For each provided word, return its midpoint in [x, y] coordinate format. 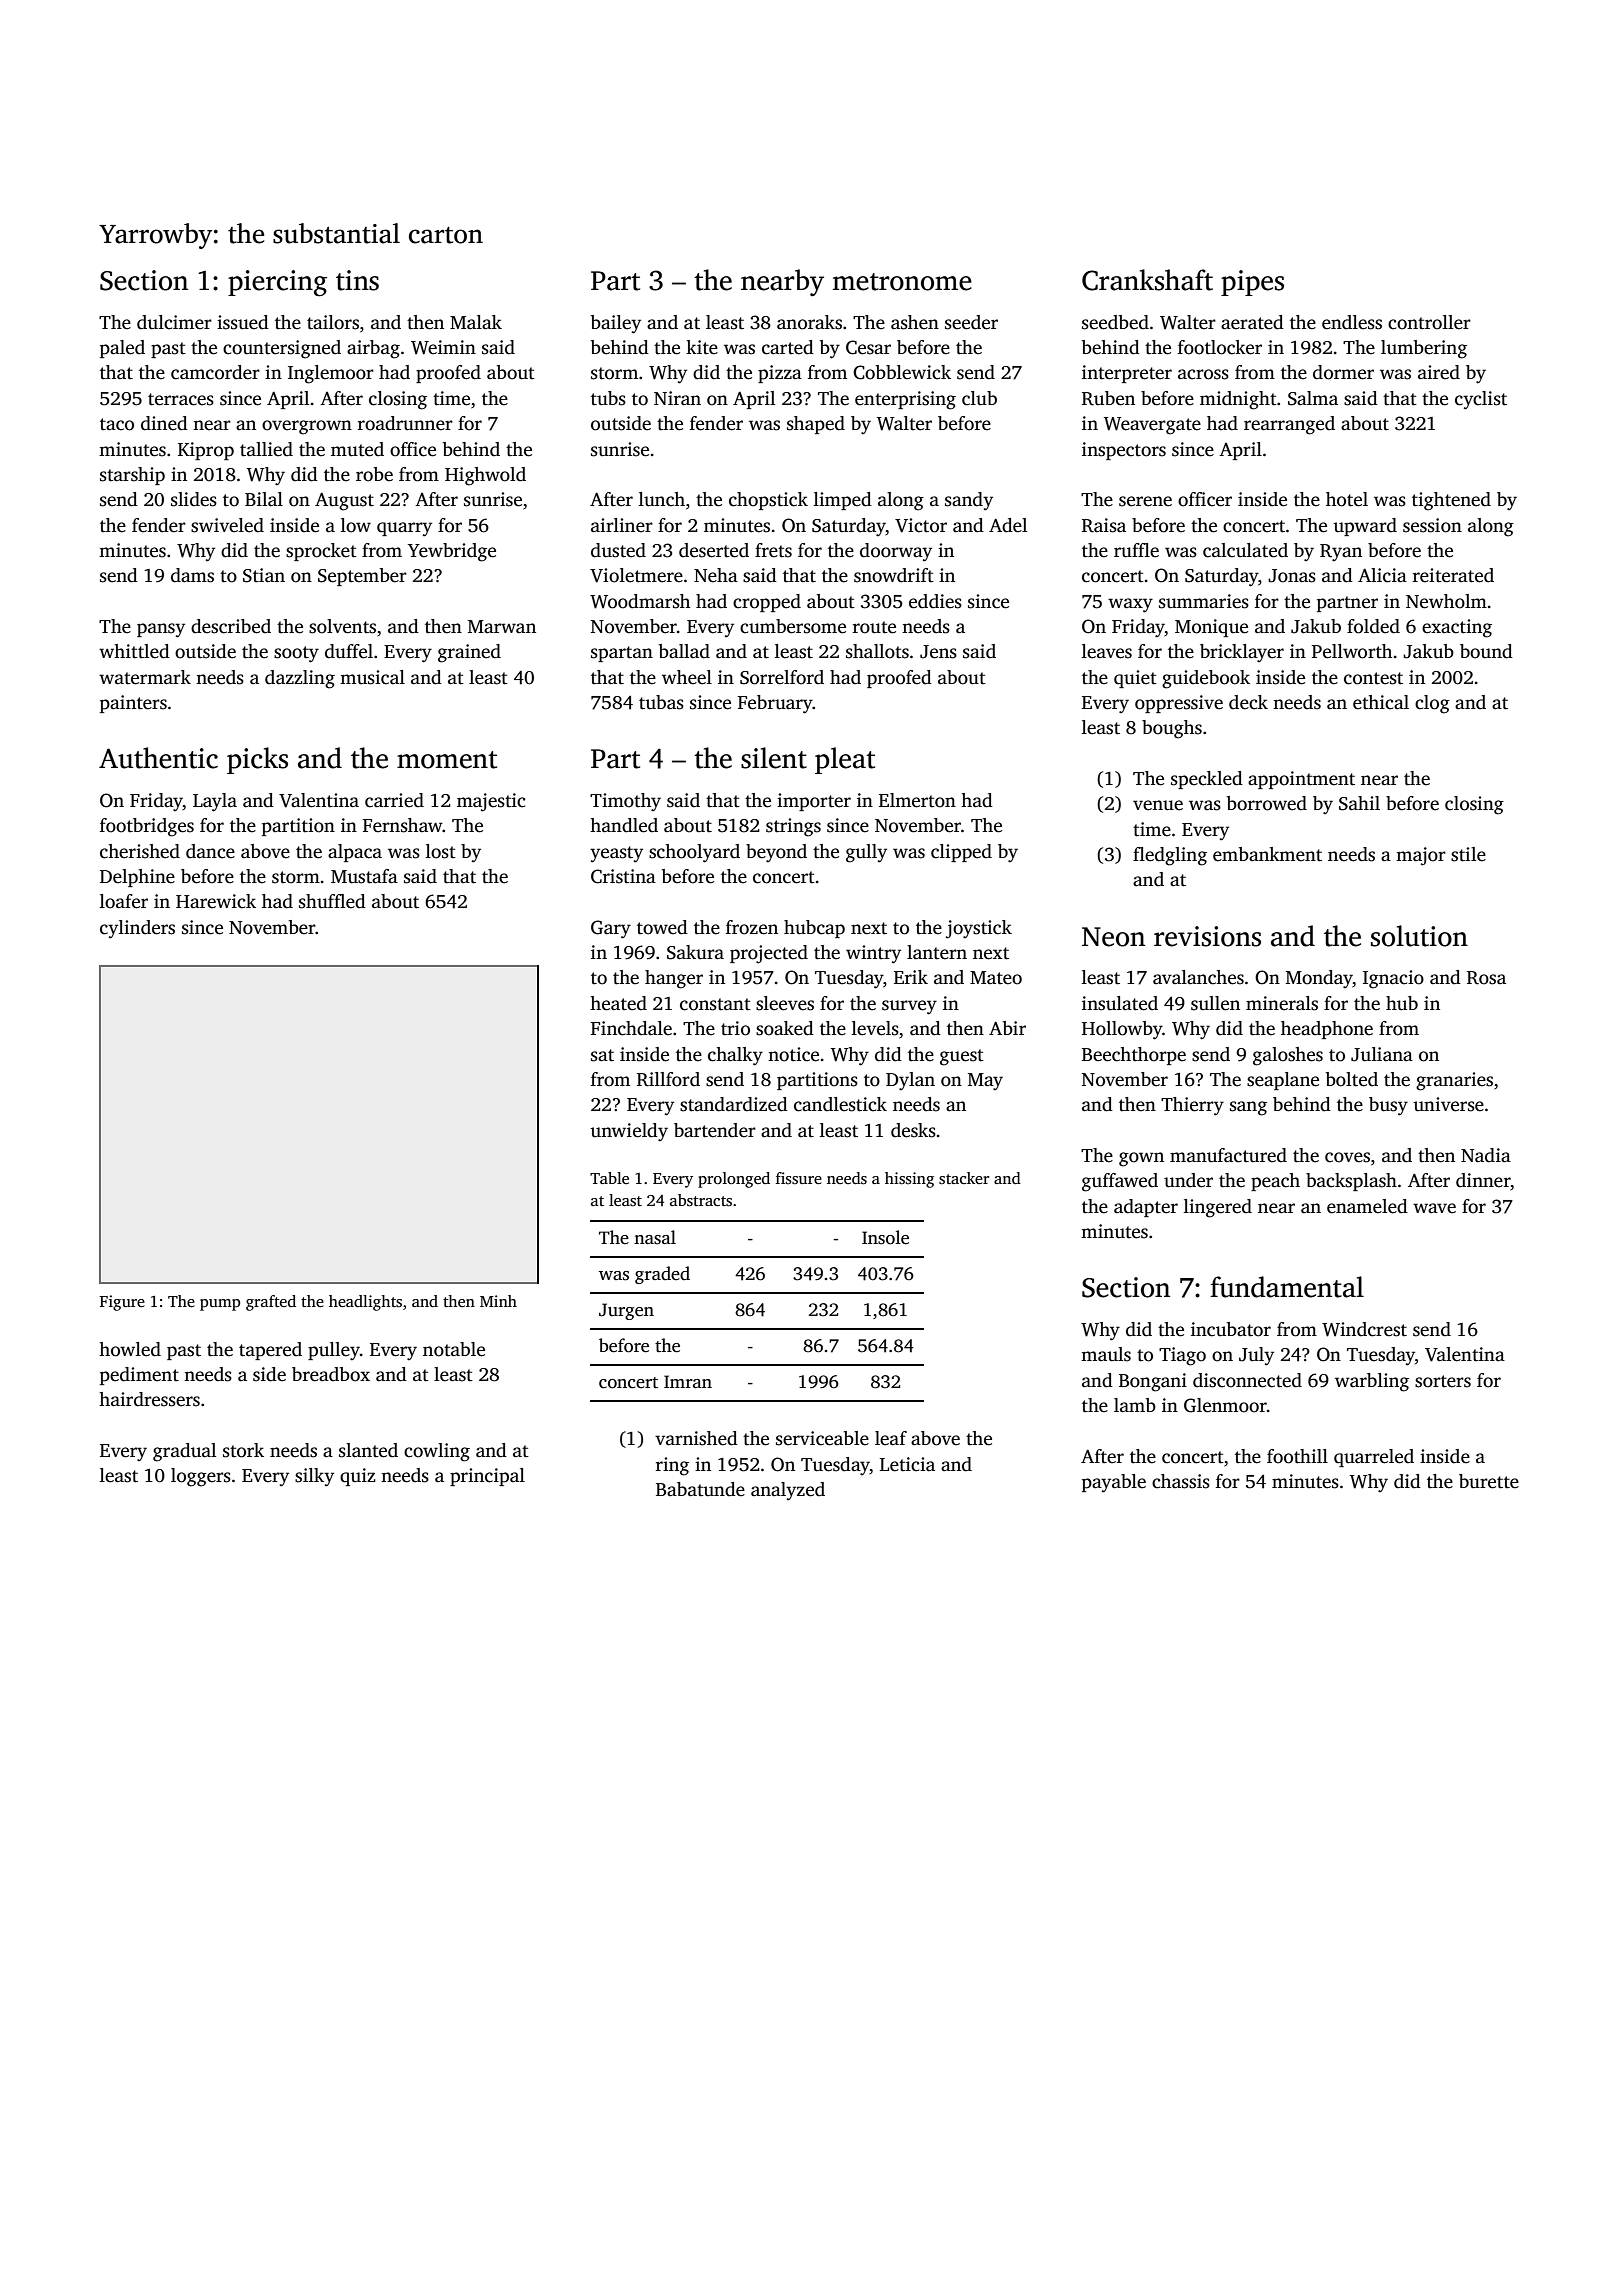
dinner [1483, 1180]
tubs [608, 398]
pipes [1252, 283]
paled [122, 349]
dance [210, 851]
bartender [715, 1130]
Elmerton [917, 800]
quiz [358, 1477]
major [1421, 856]
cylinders [137, 929]
